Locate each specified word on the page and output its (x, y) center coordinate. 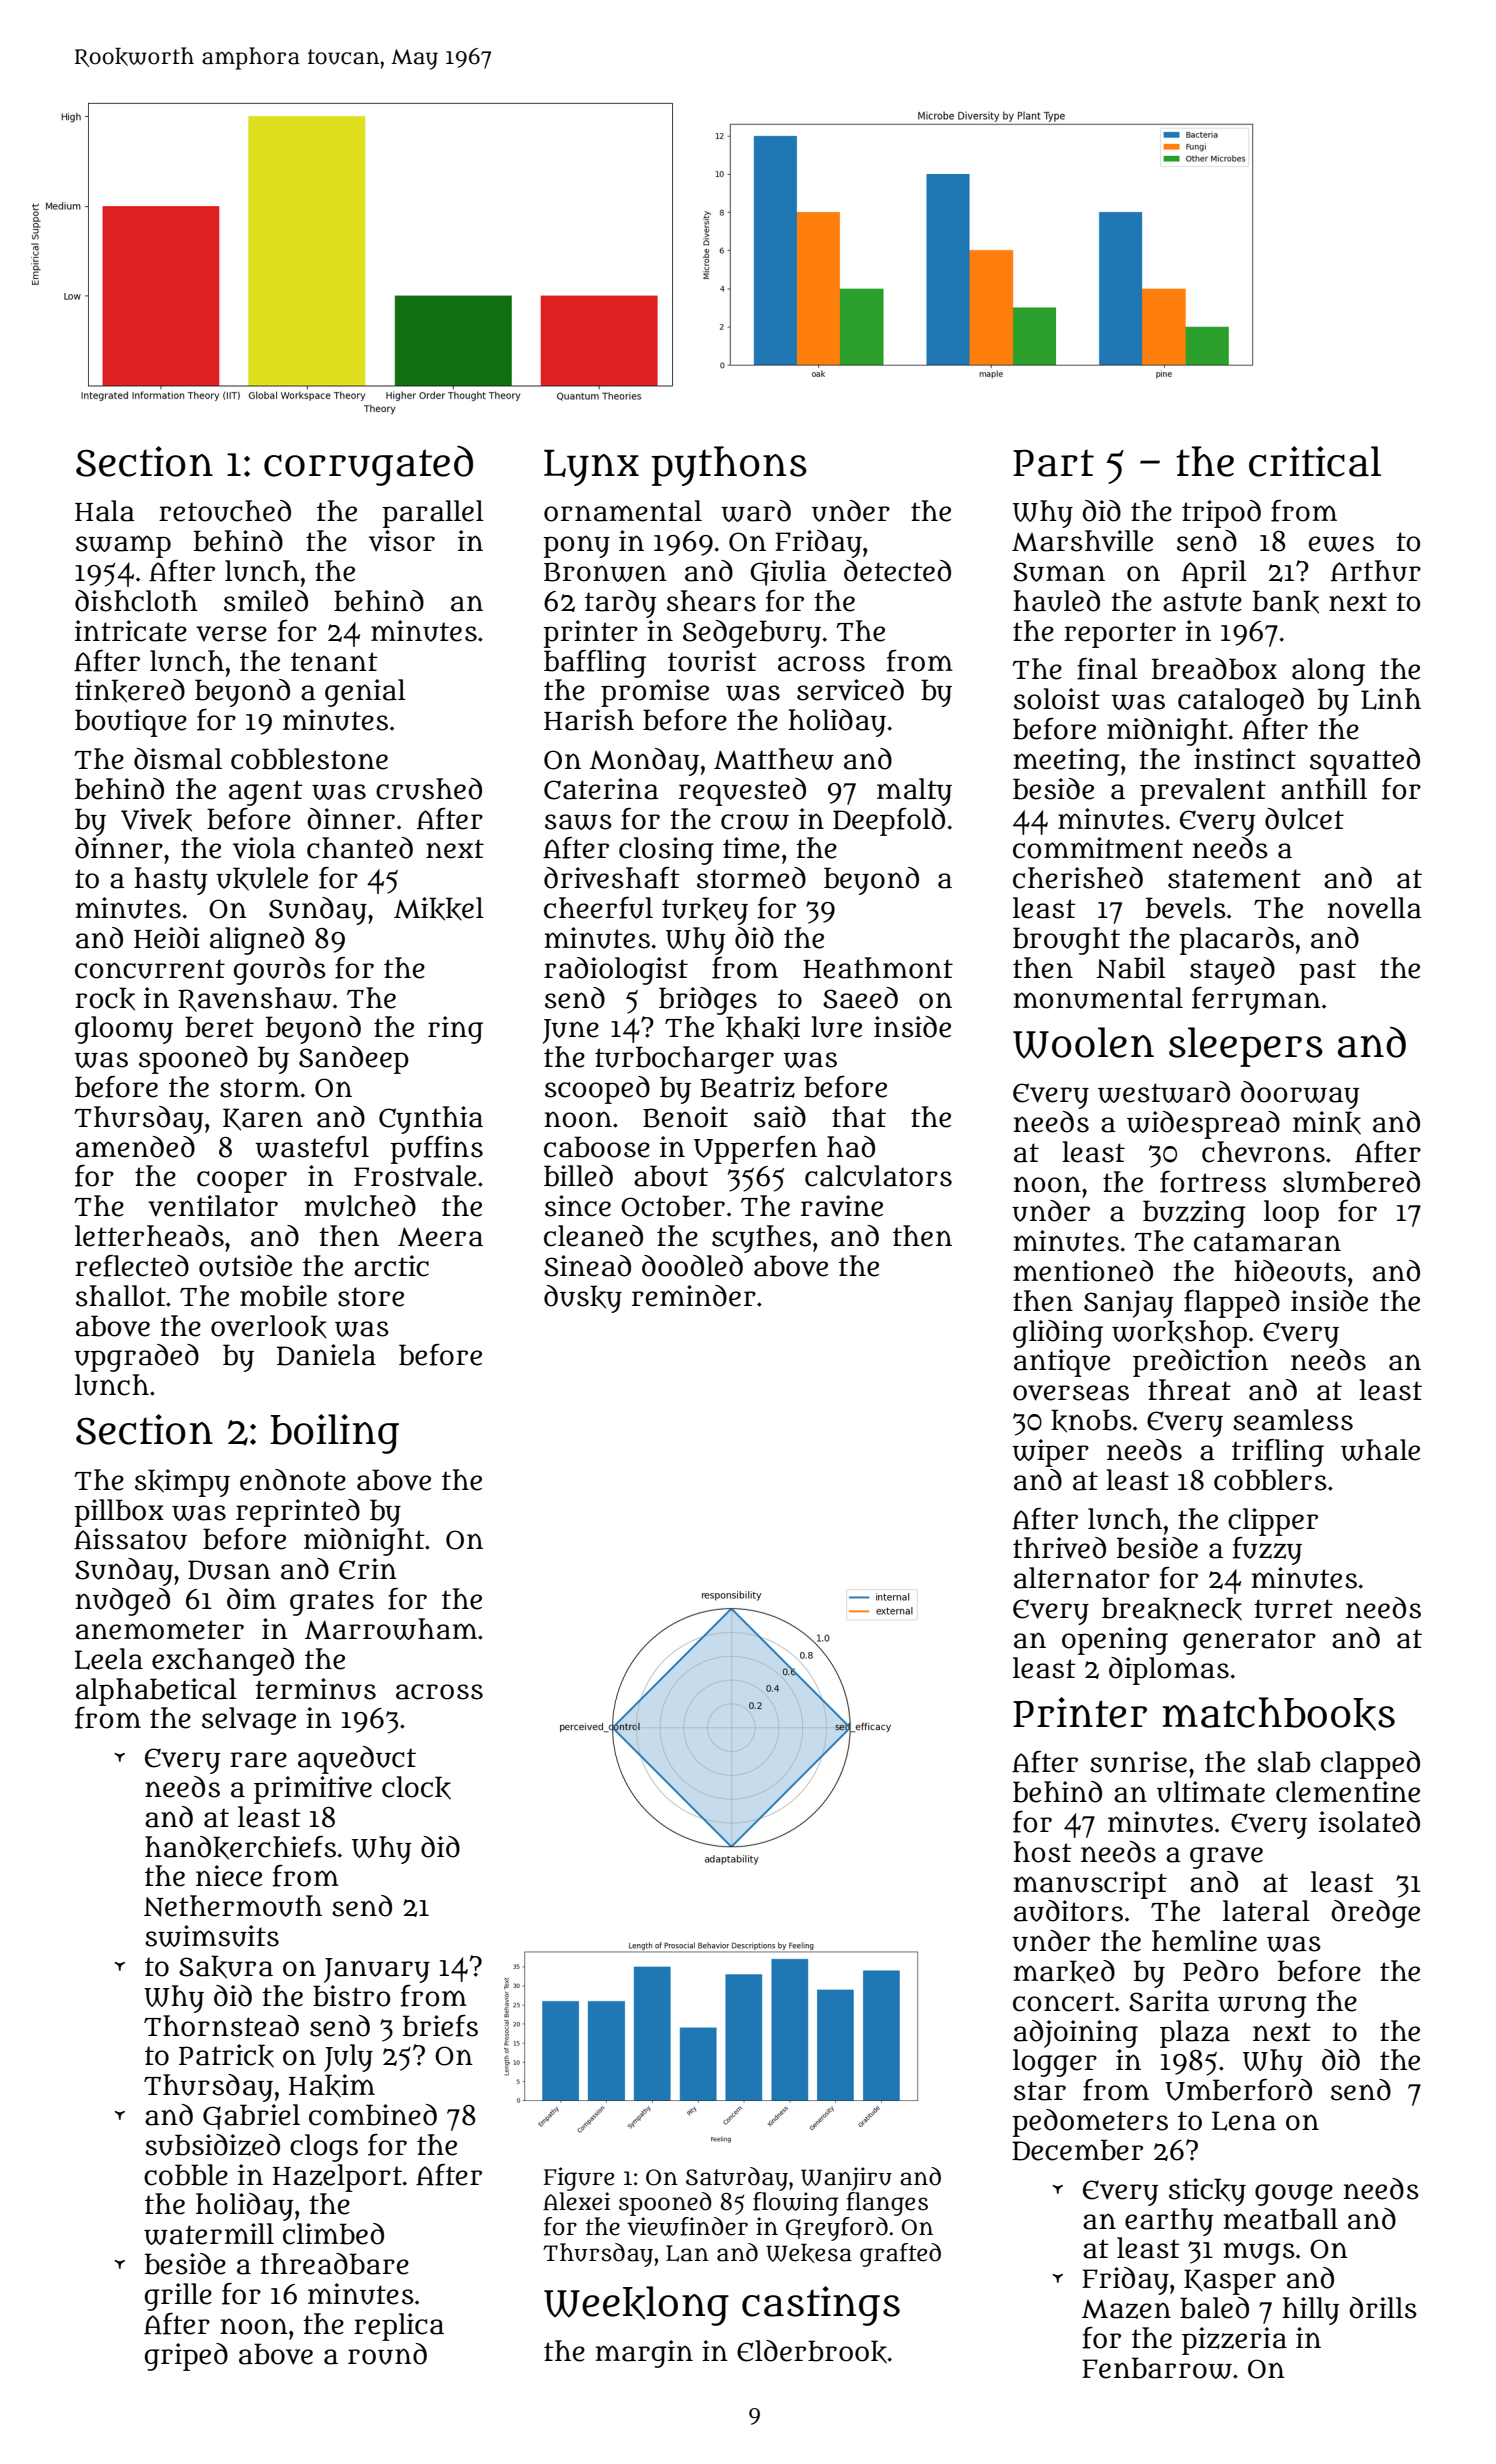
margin (644, 2354)
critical (1315, 461)
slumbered (1351, 1182)
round (387, 2354)
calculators (878, 1176)
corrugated (368, 466)
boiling (334, 1434)
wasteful (312, 1147)
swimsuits (212, 1936)
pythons (729, 466)
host (1042, 1852)
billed (578, 1176)
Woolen (1083, 1043)
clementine (1348, 1792)
